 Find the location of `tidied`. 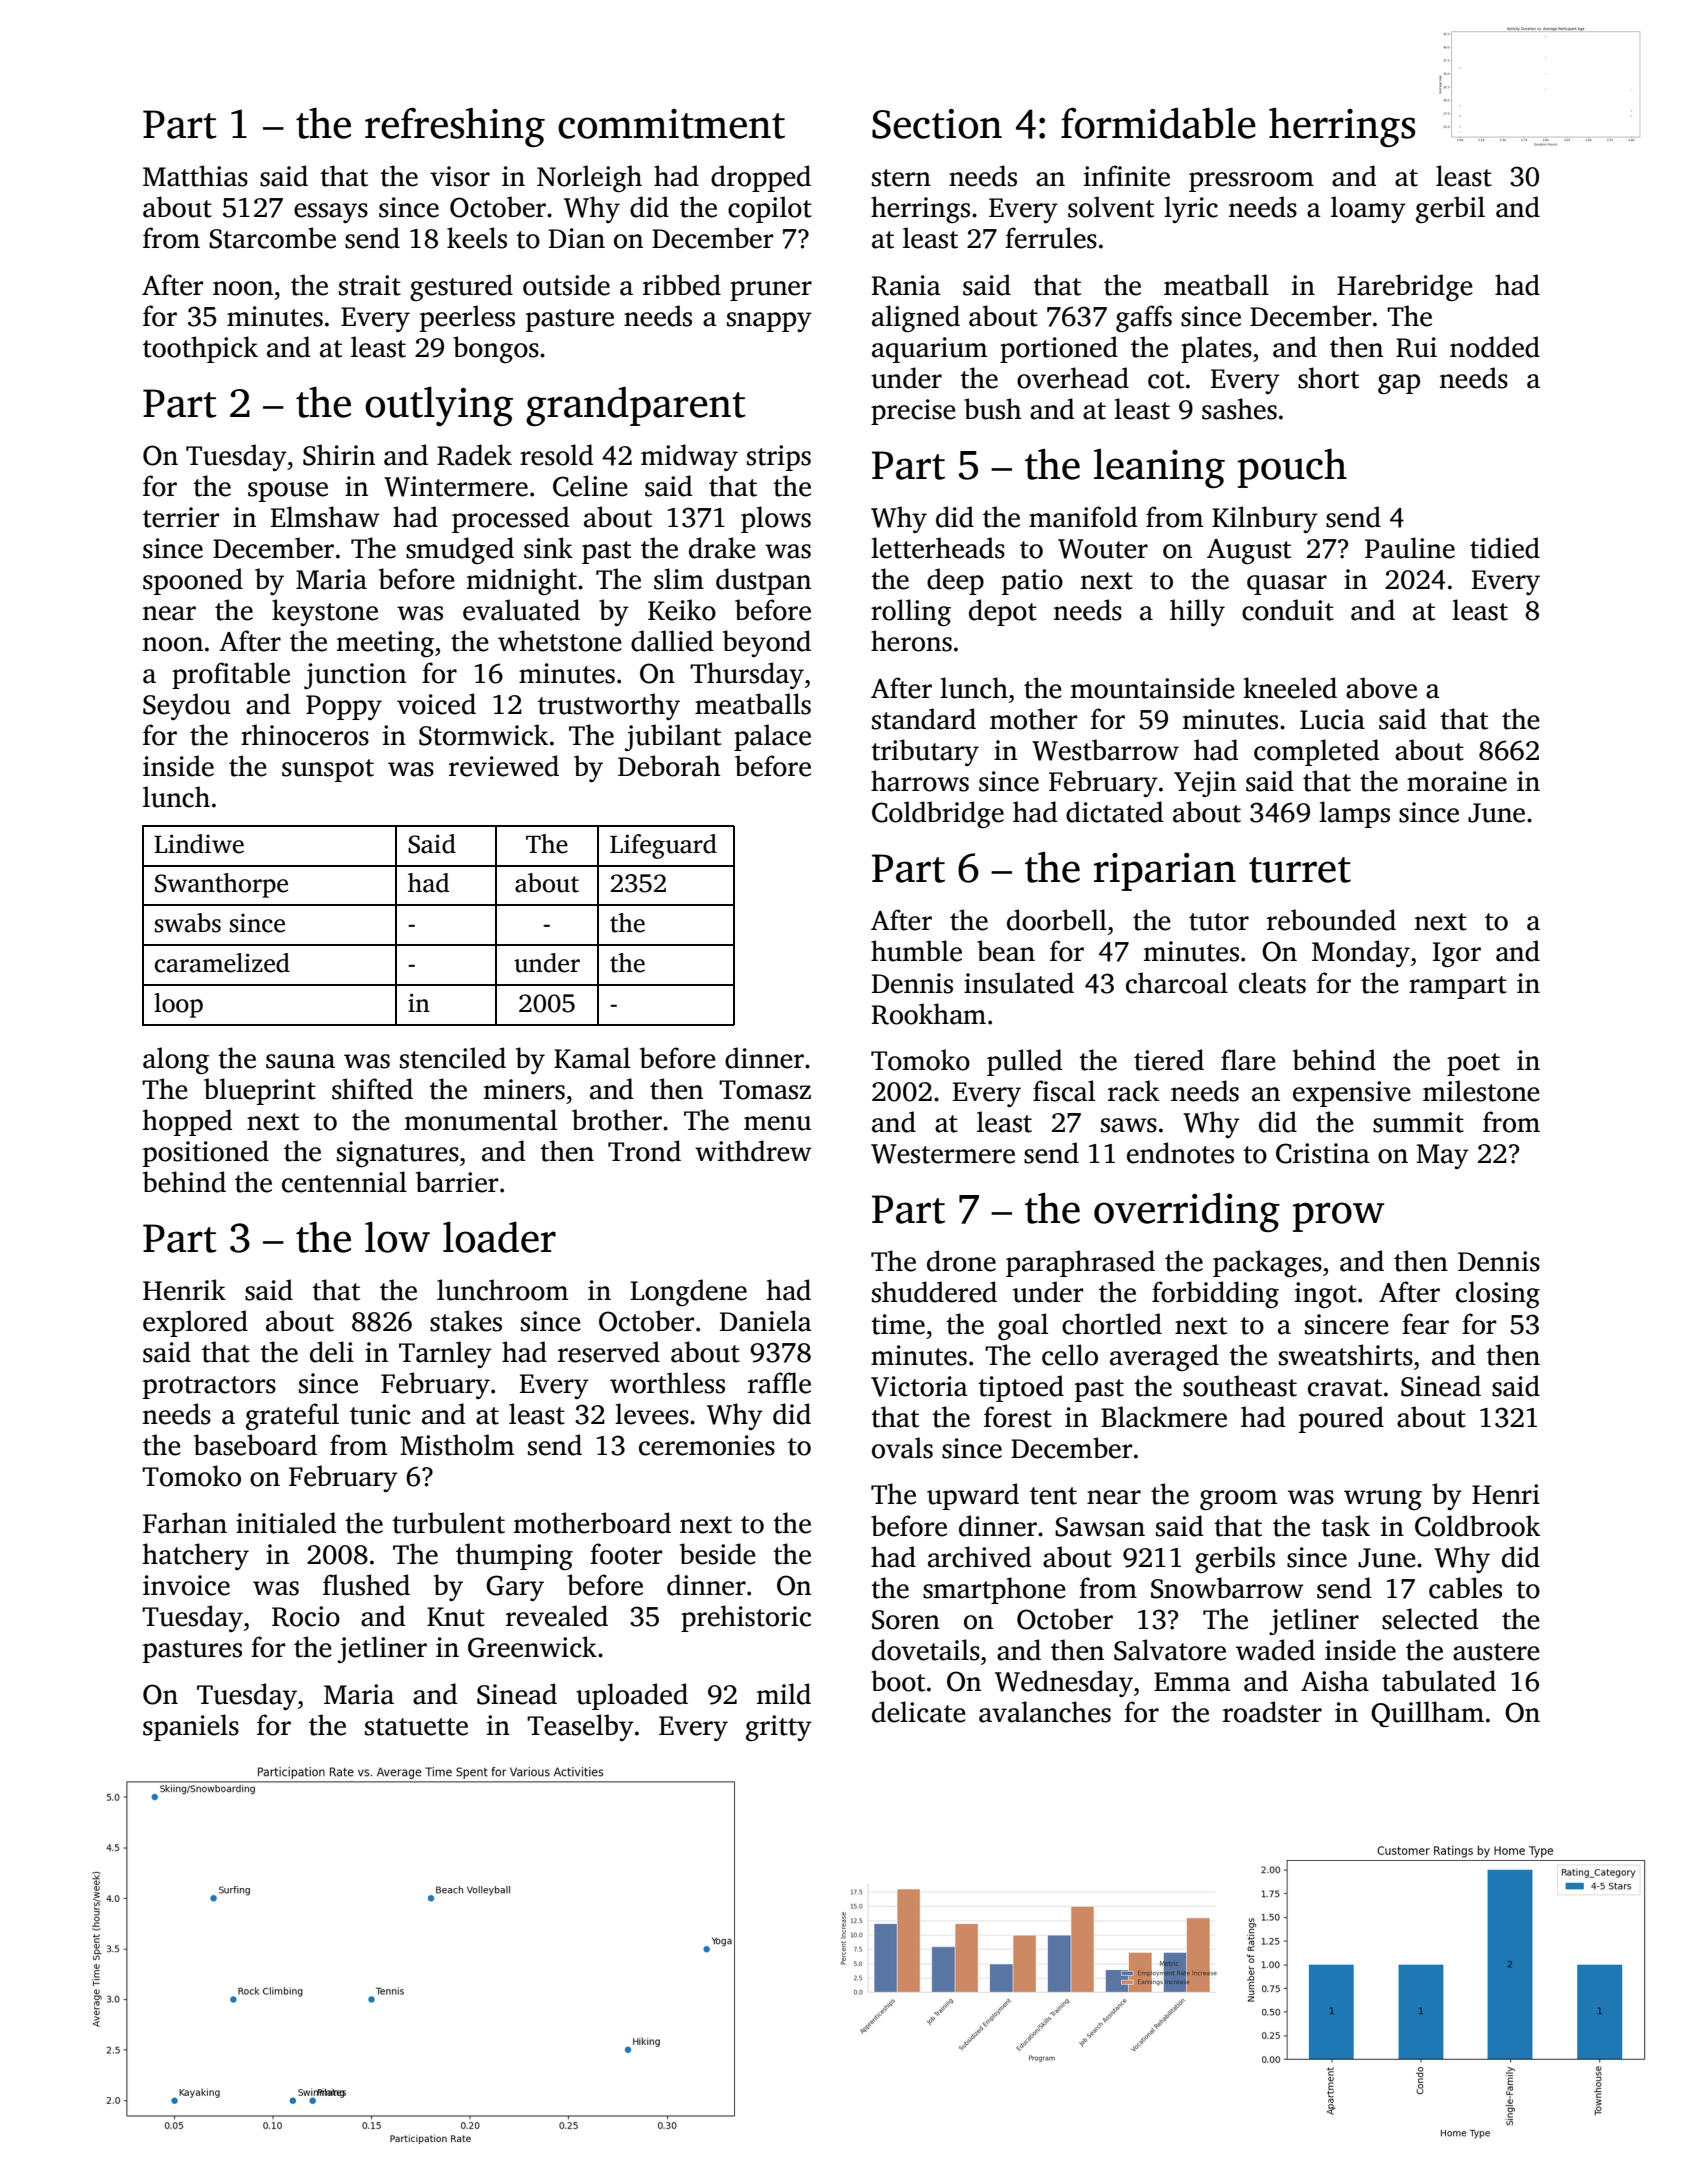

tidied is located at coordinates (1505, 548).
